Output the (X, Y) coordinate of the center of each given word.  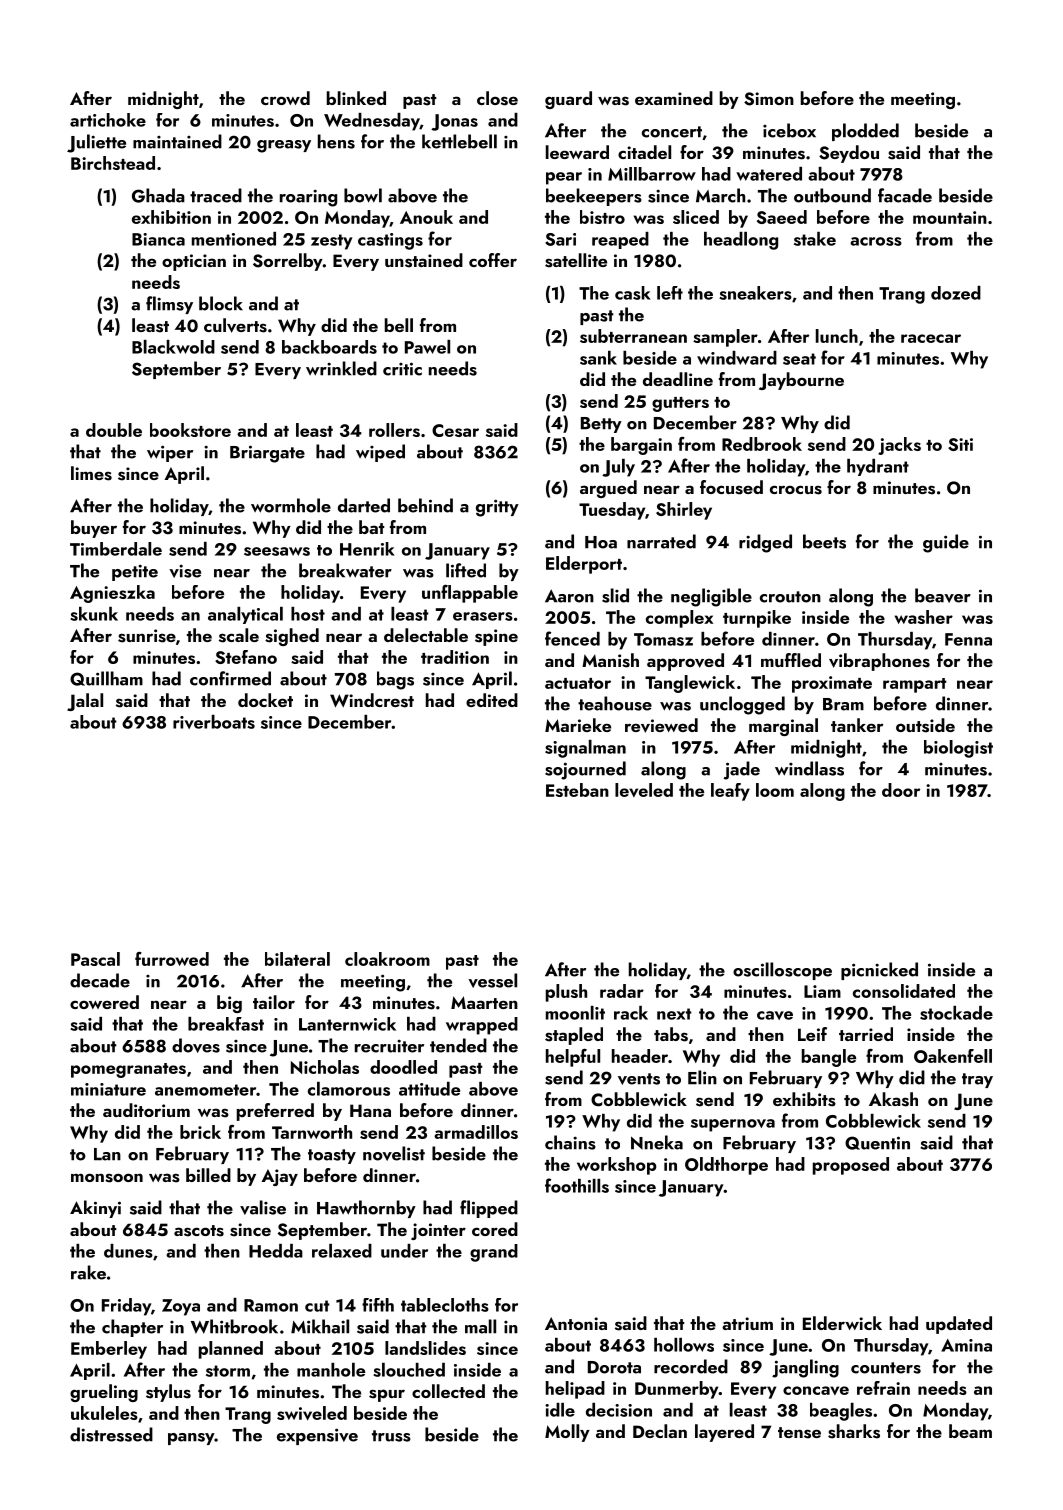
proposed (851, 1166)
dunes (128, 1251)
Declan (660, 1431)
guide (946, 543)
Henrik (367, 549)
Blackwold (173, 347)
